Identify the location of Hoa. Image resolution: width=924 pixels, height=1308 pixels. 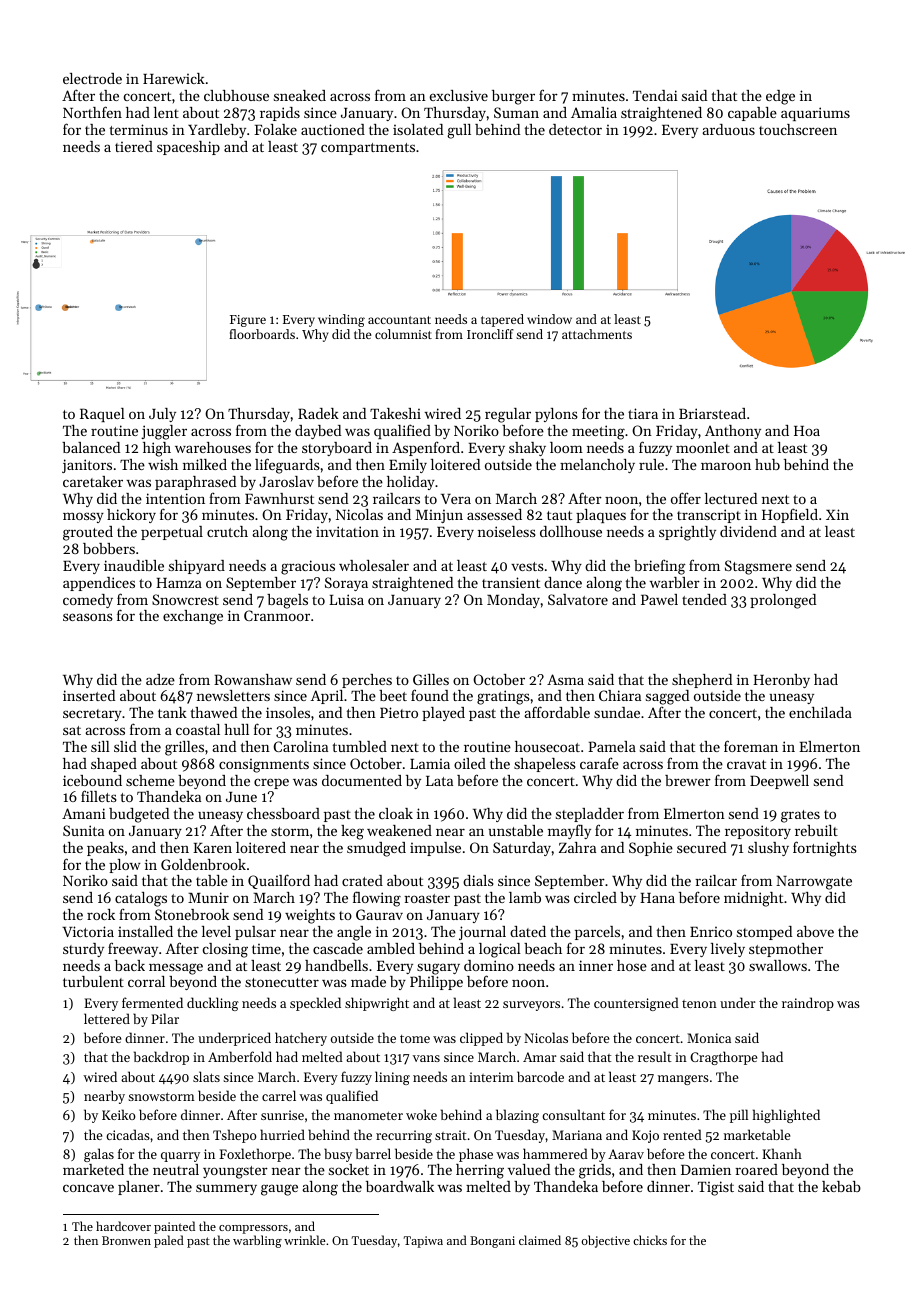
(807, 431).
